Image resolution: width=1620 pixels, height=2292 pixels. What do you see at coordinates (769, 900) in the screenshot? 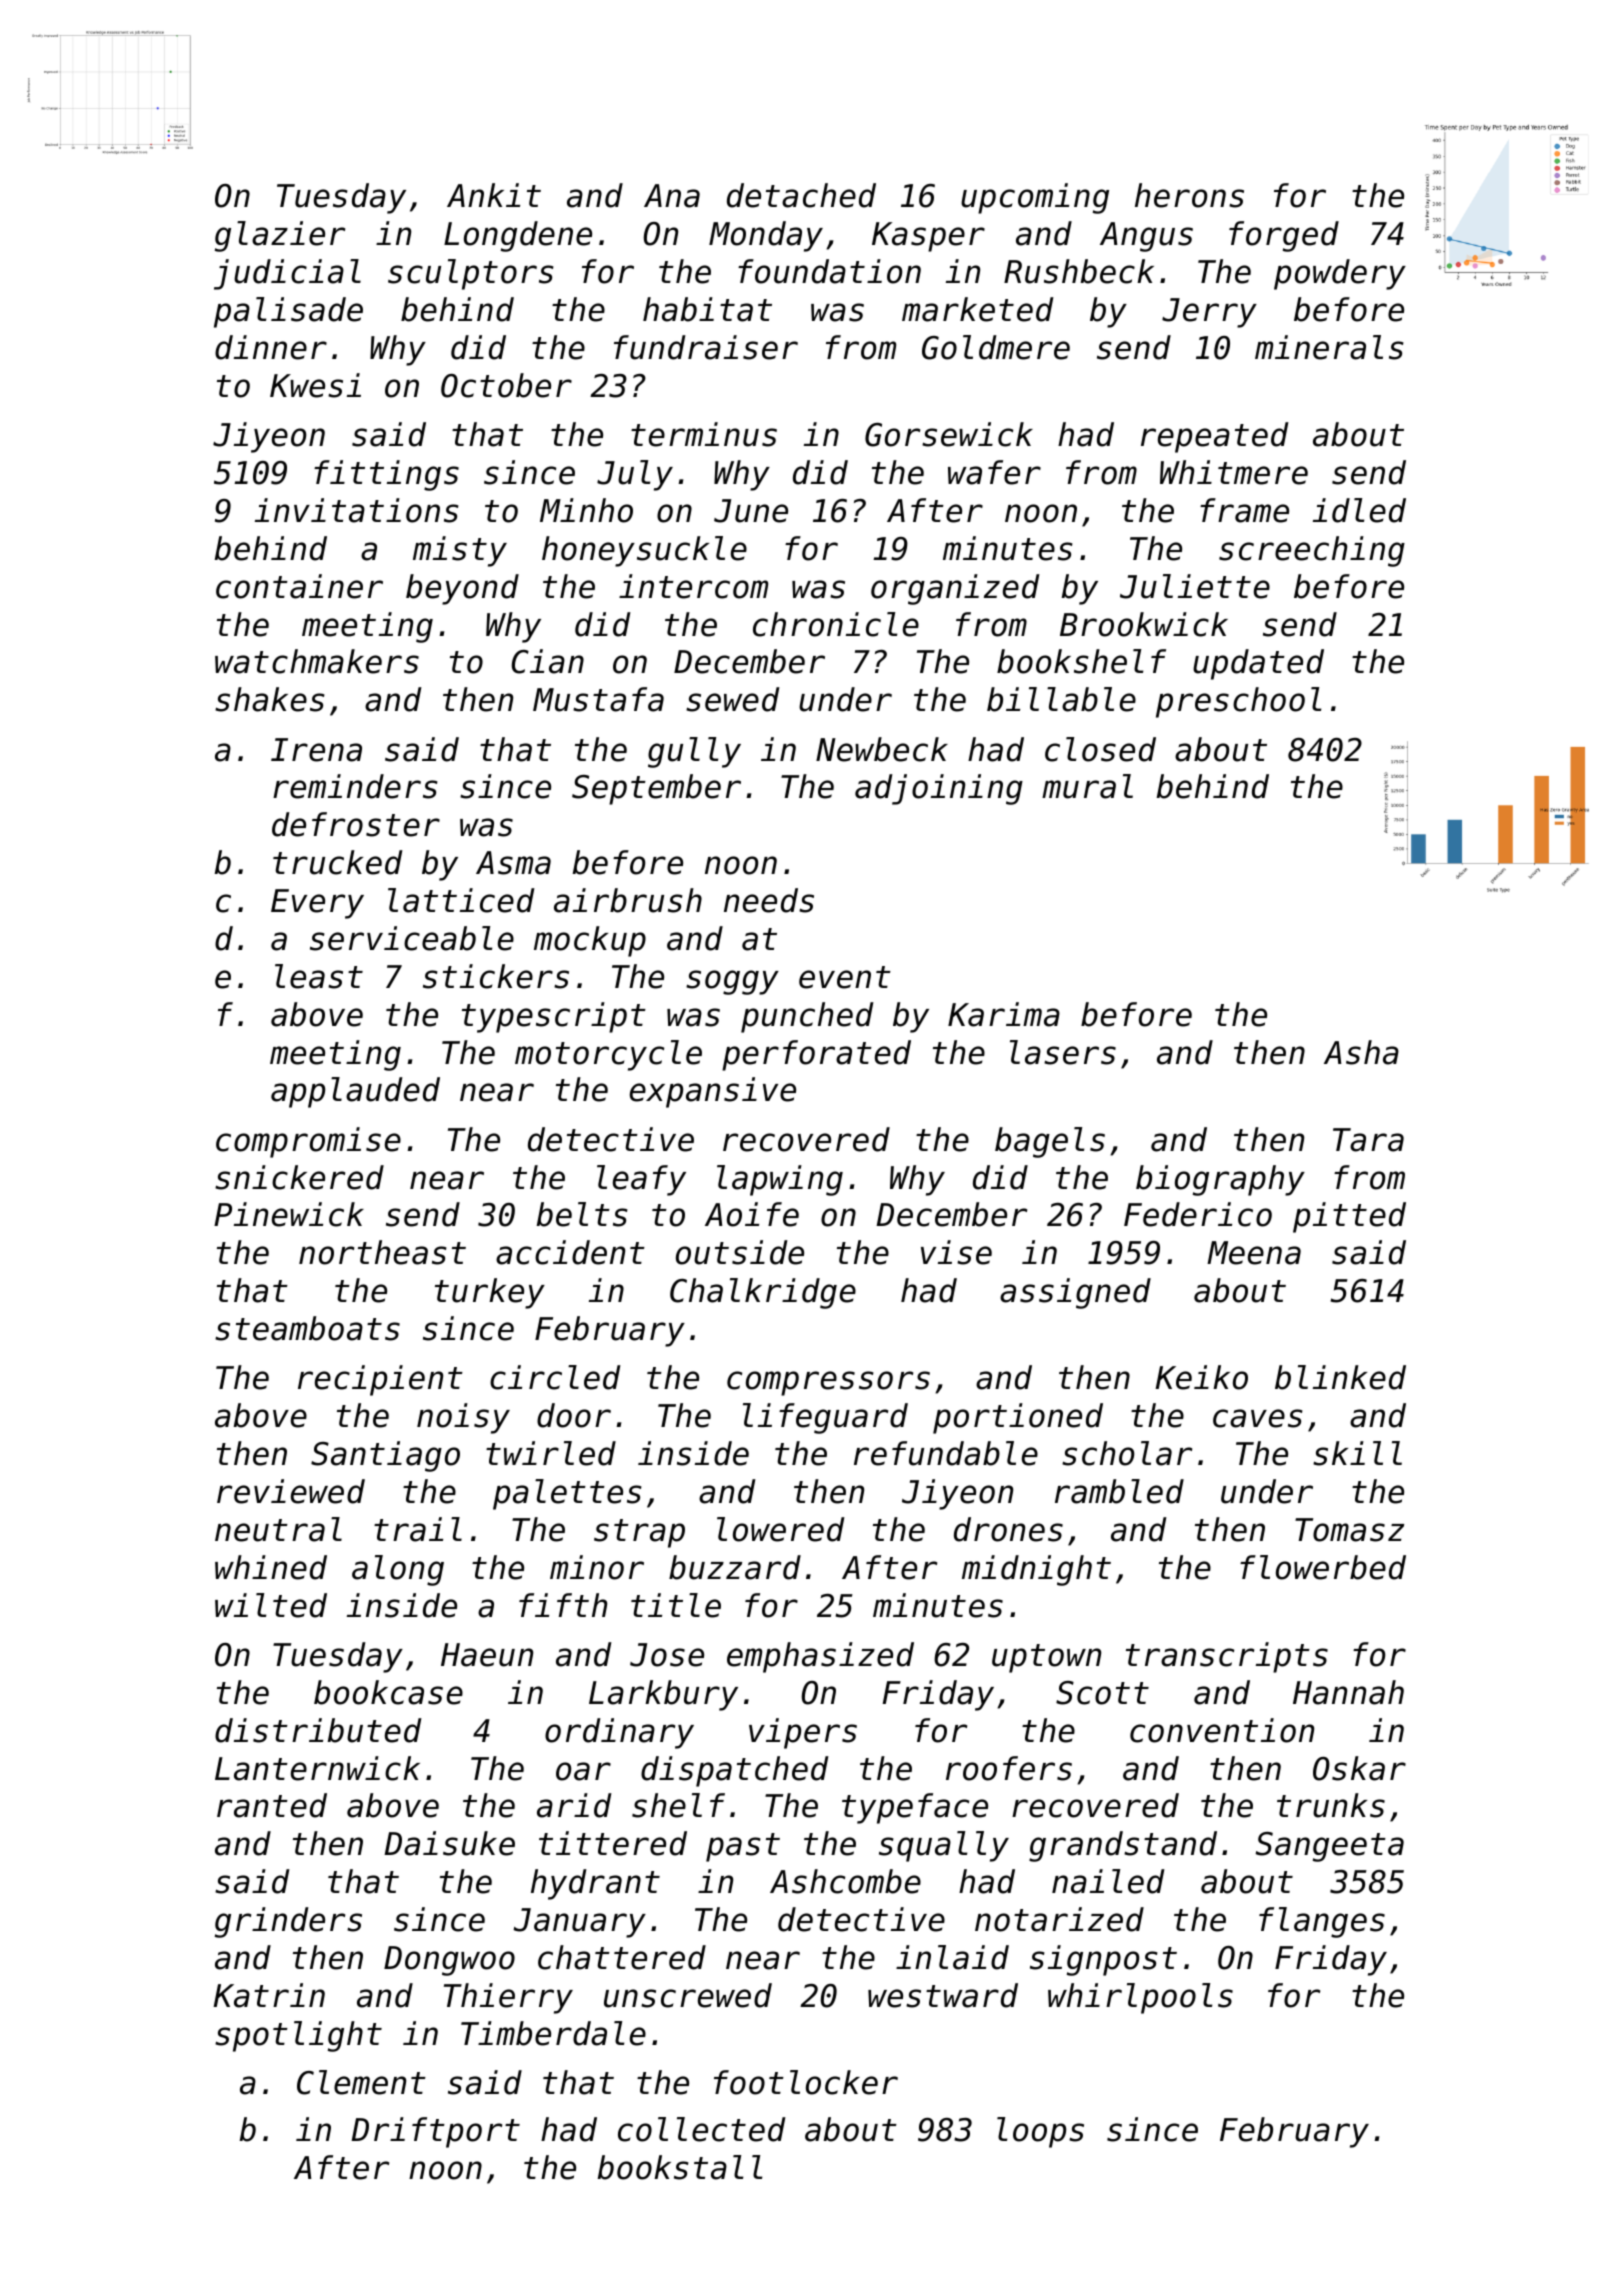
I see `needs` at bounding box center [769, 900].
